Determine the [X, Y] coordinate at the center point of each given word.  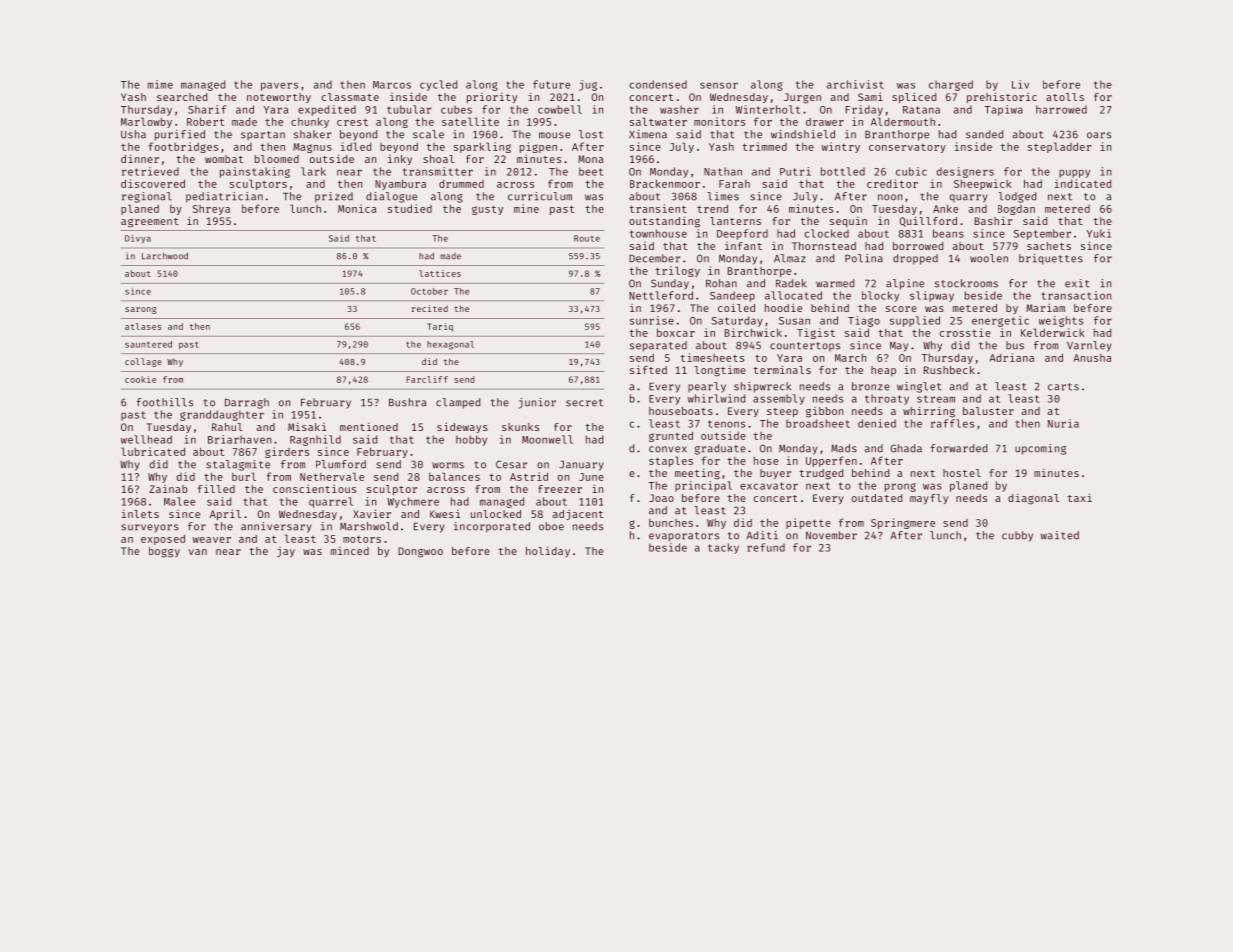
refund [766, 547]
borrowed [918, 246]
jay [286, 552]
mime [160, 84]
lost [591, 134]
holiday [548, 551]
